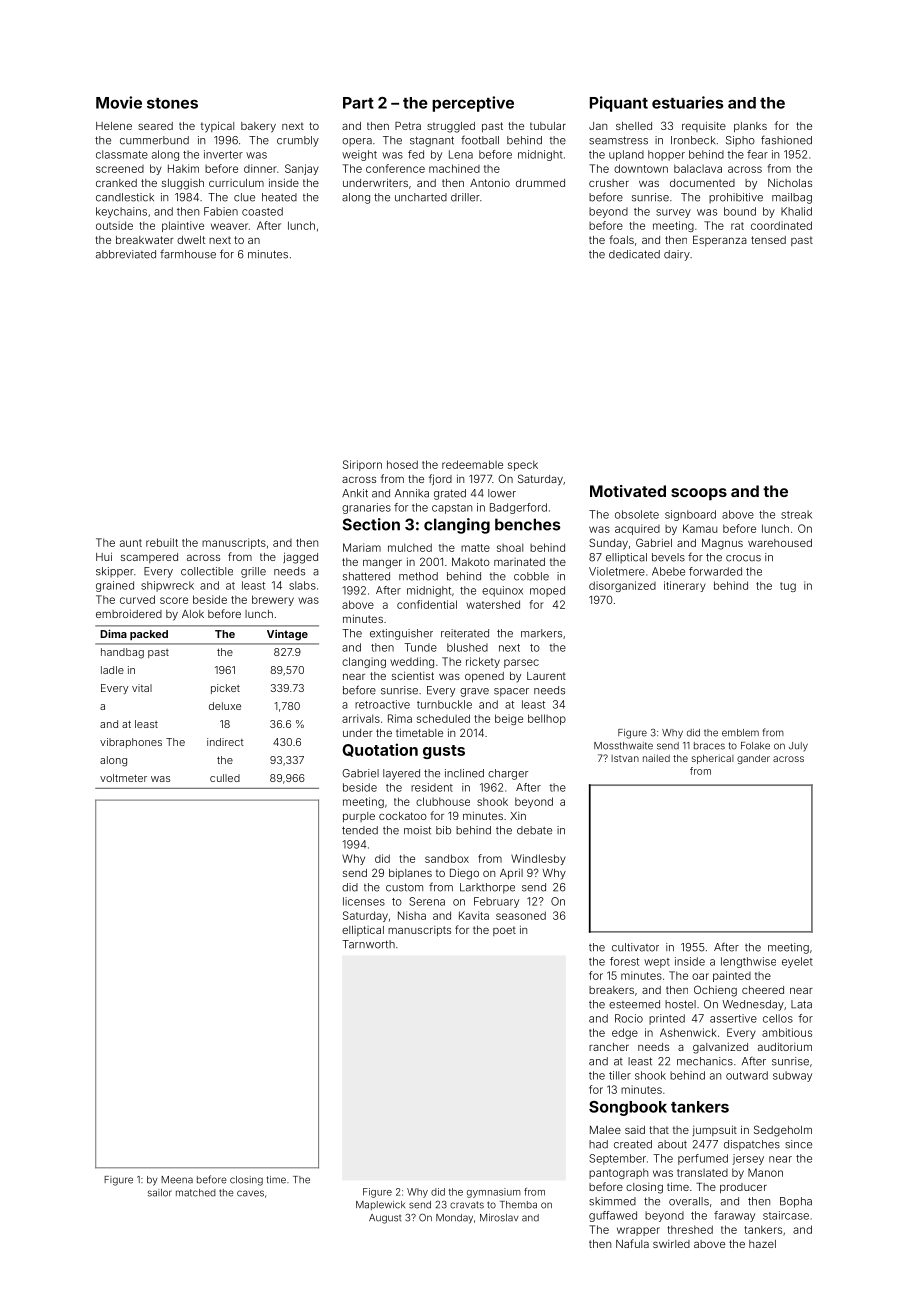  Describe the element at coordinates (705, 1061) in the screenshot. I see `mechanics` at that location.
